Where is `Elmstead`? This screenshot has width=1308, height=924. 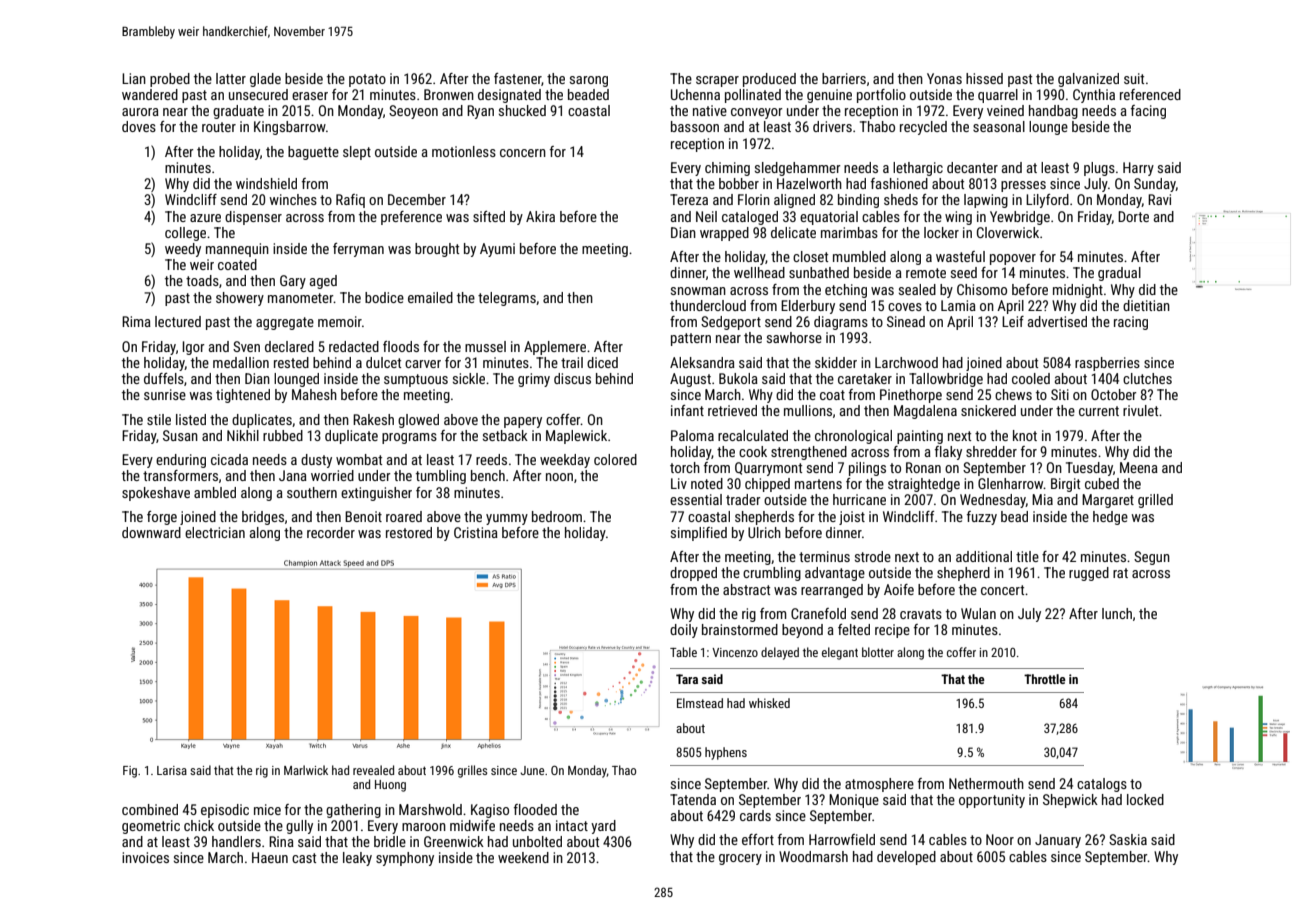
Elmstead is located at coordinates (700, 703).
